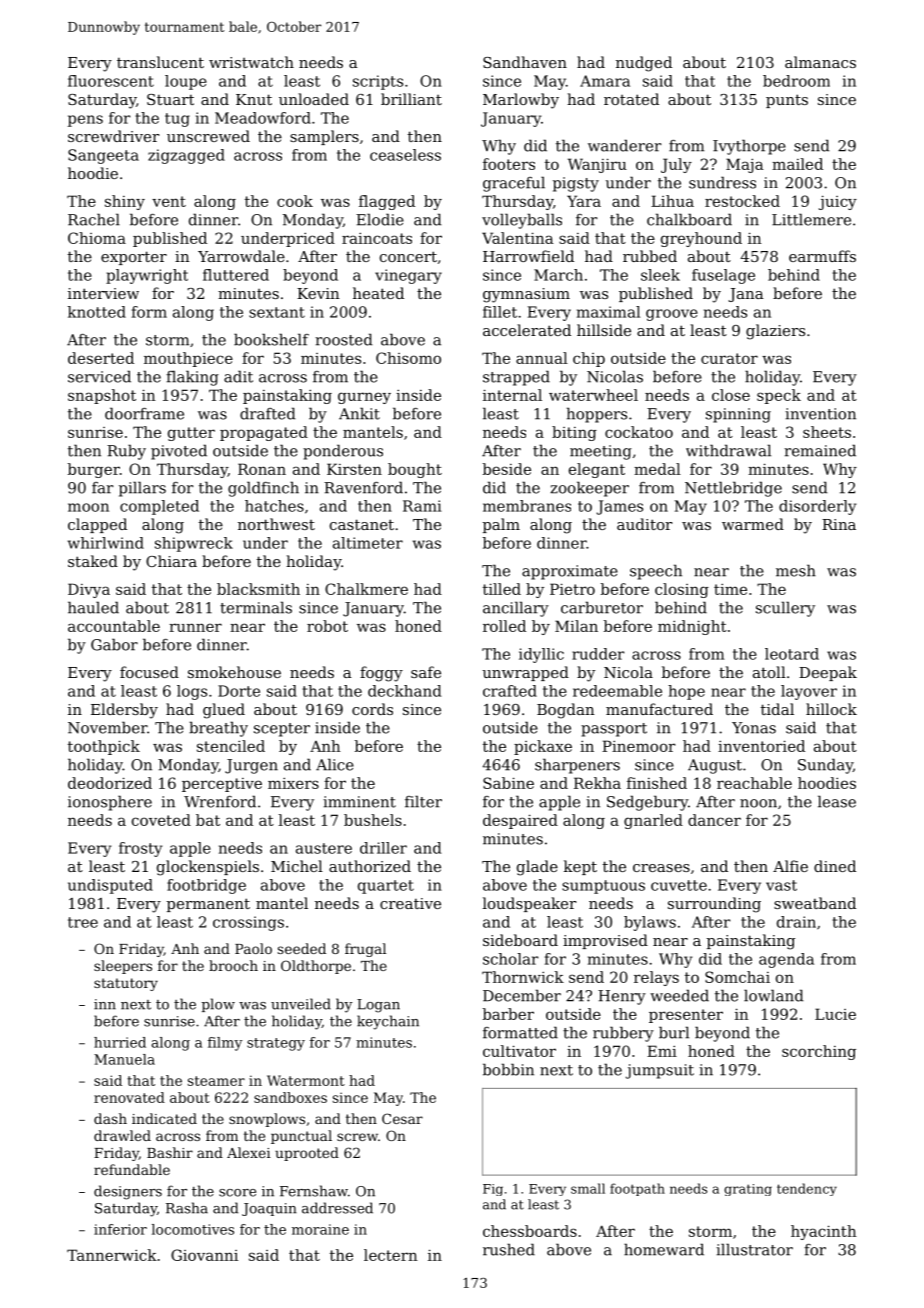 This page has height=1308, width=924. What do you see at coordinates (525, 62) in the page?
I see `Sandhaven` at bounding box center [525, 62].
